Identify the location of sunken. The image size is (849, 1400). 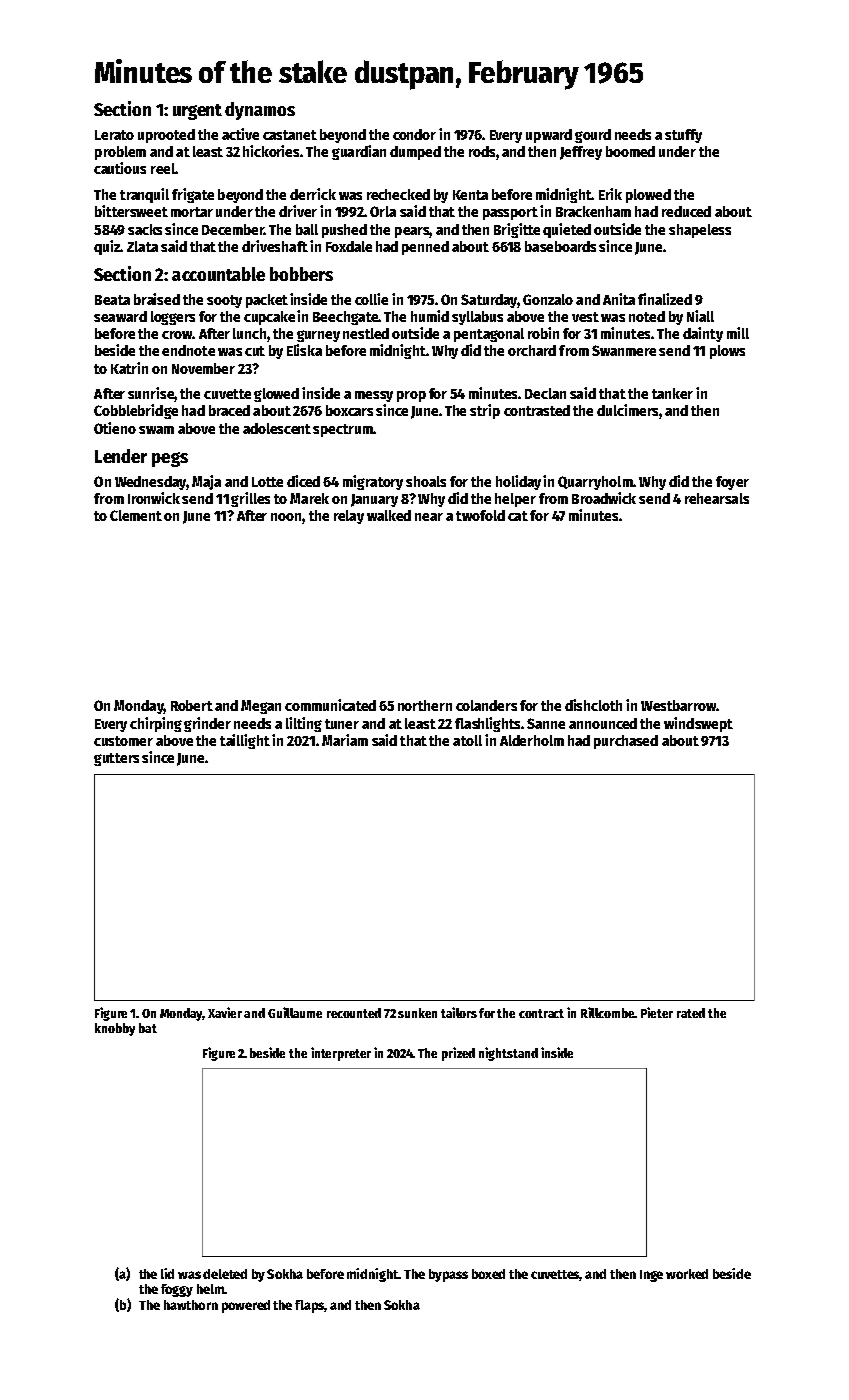
(417, 1013).
